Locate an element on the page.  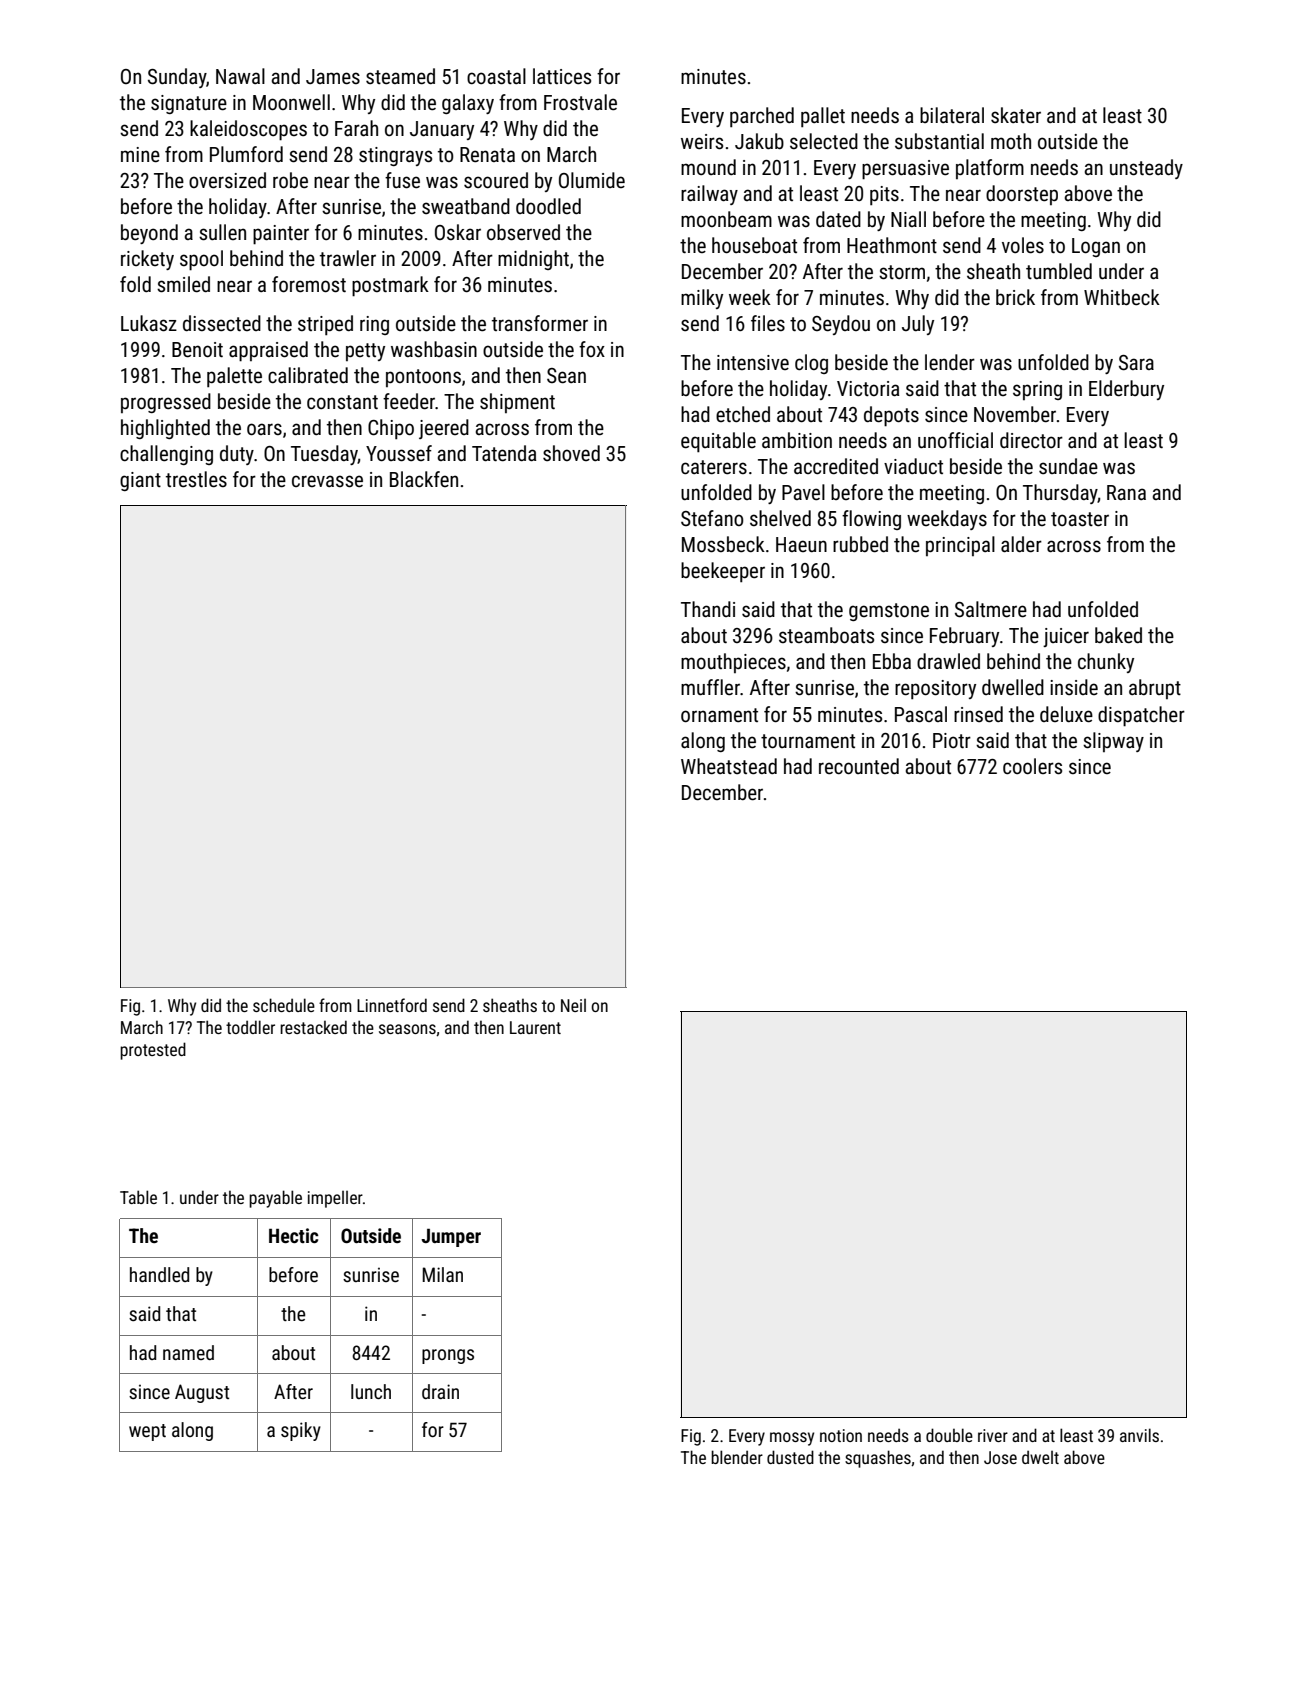
drain is located at coordinates (440, 1391).
